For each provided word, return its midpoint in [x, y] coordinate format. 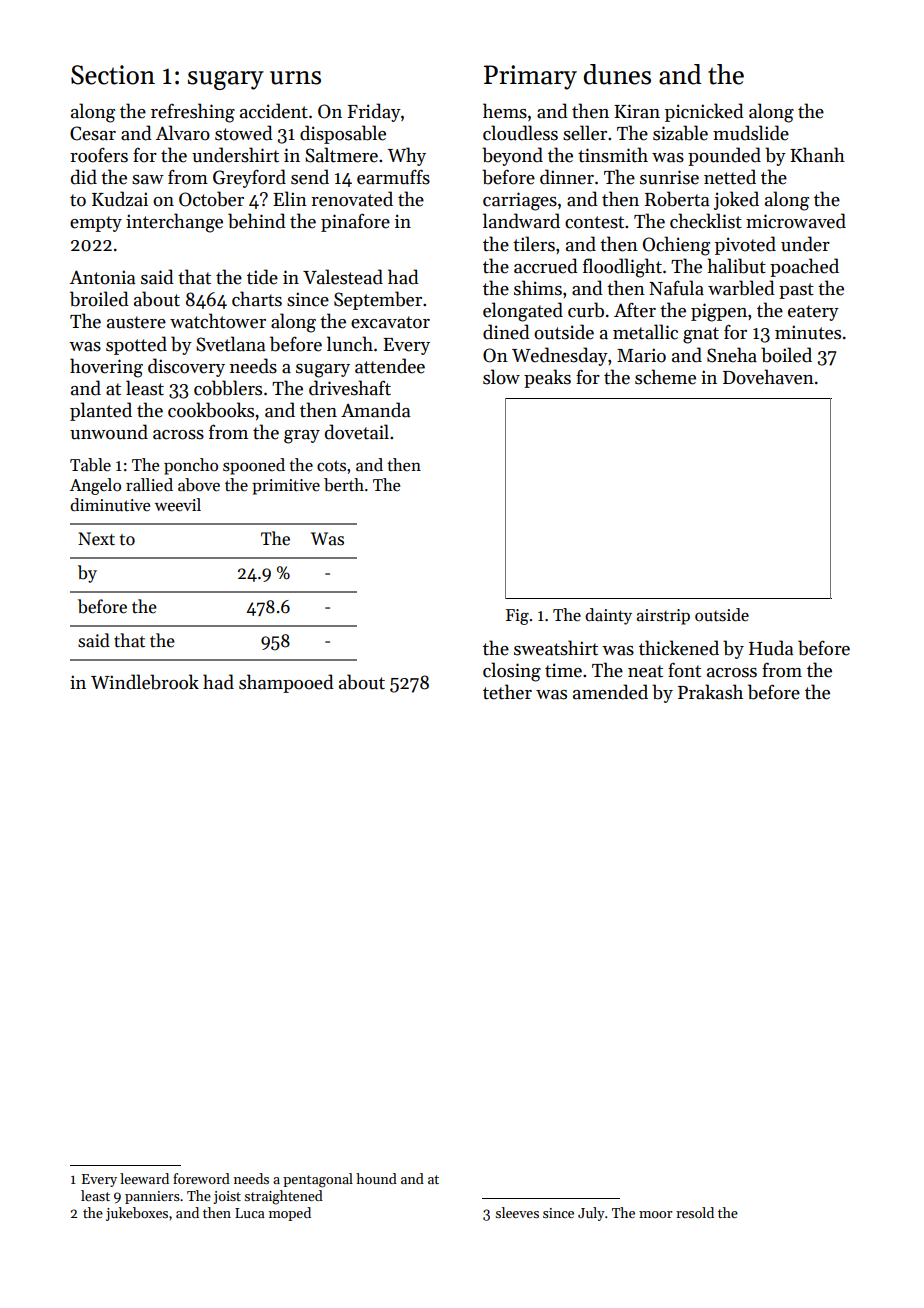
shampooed [286, 683]
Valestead [343, 277]
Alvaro [183, 133]
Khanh [817, 155]
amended [610, 692]
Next [96, 539]
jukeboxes [137, 1214]
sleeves [517, 1212]
